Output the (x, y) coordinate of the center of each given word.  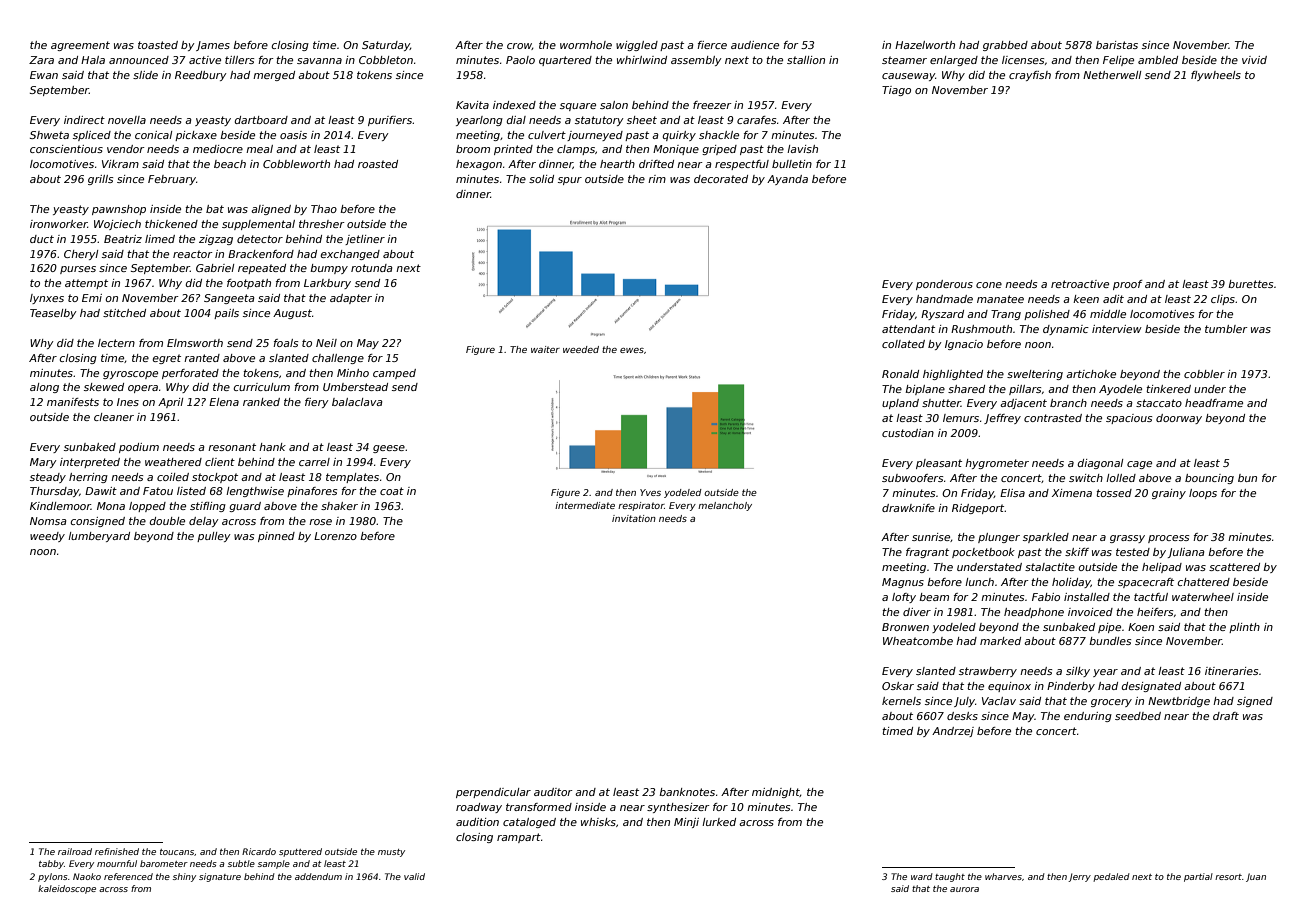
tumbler (1226, 329)
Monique (676, 150)
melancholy (725, 506)
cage (1139, 465)
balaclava (357, 402)
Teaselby (53, 314)
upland (900, 404)
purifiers (390, 121)
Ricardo (259, 851)
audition (477, 822)
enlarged (954, 61)
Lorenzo (335, 536)
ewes (632, 350)
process (1168, 539)
